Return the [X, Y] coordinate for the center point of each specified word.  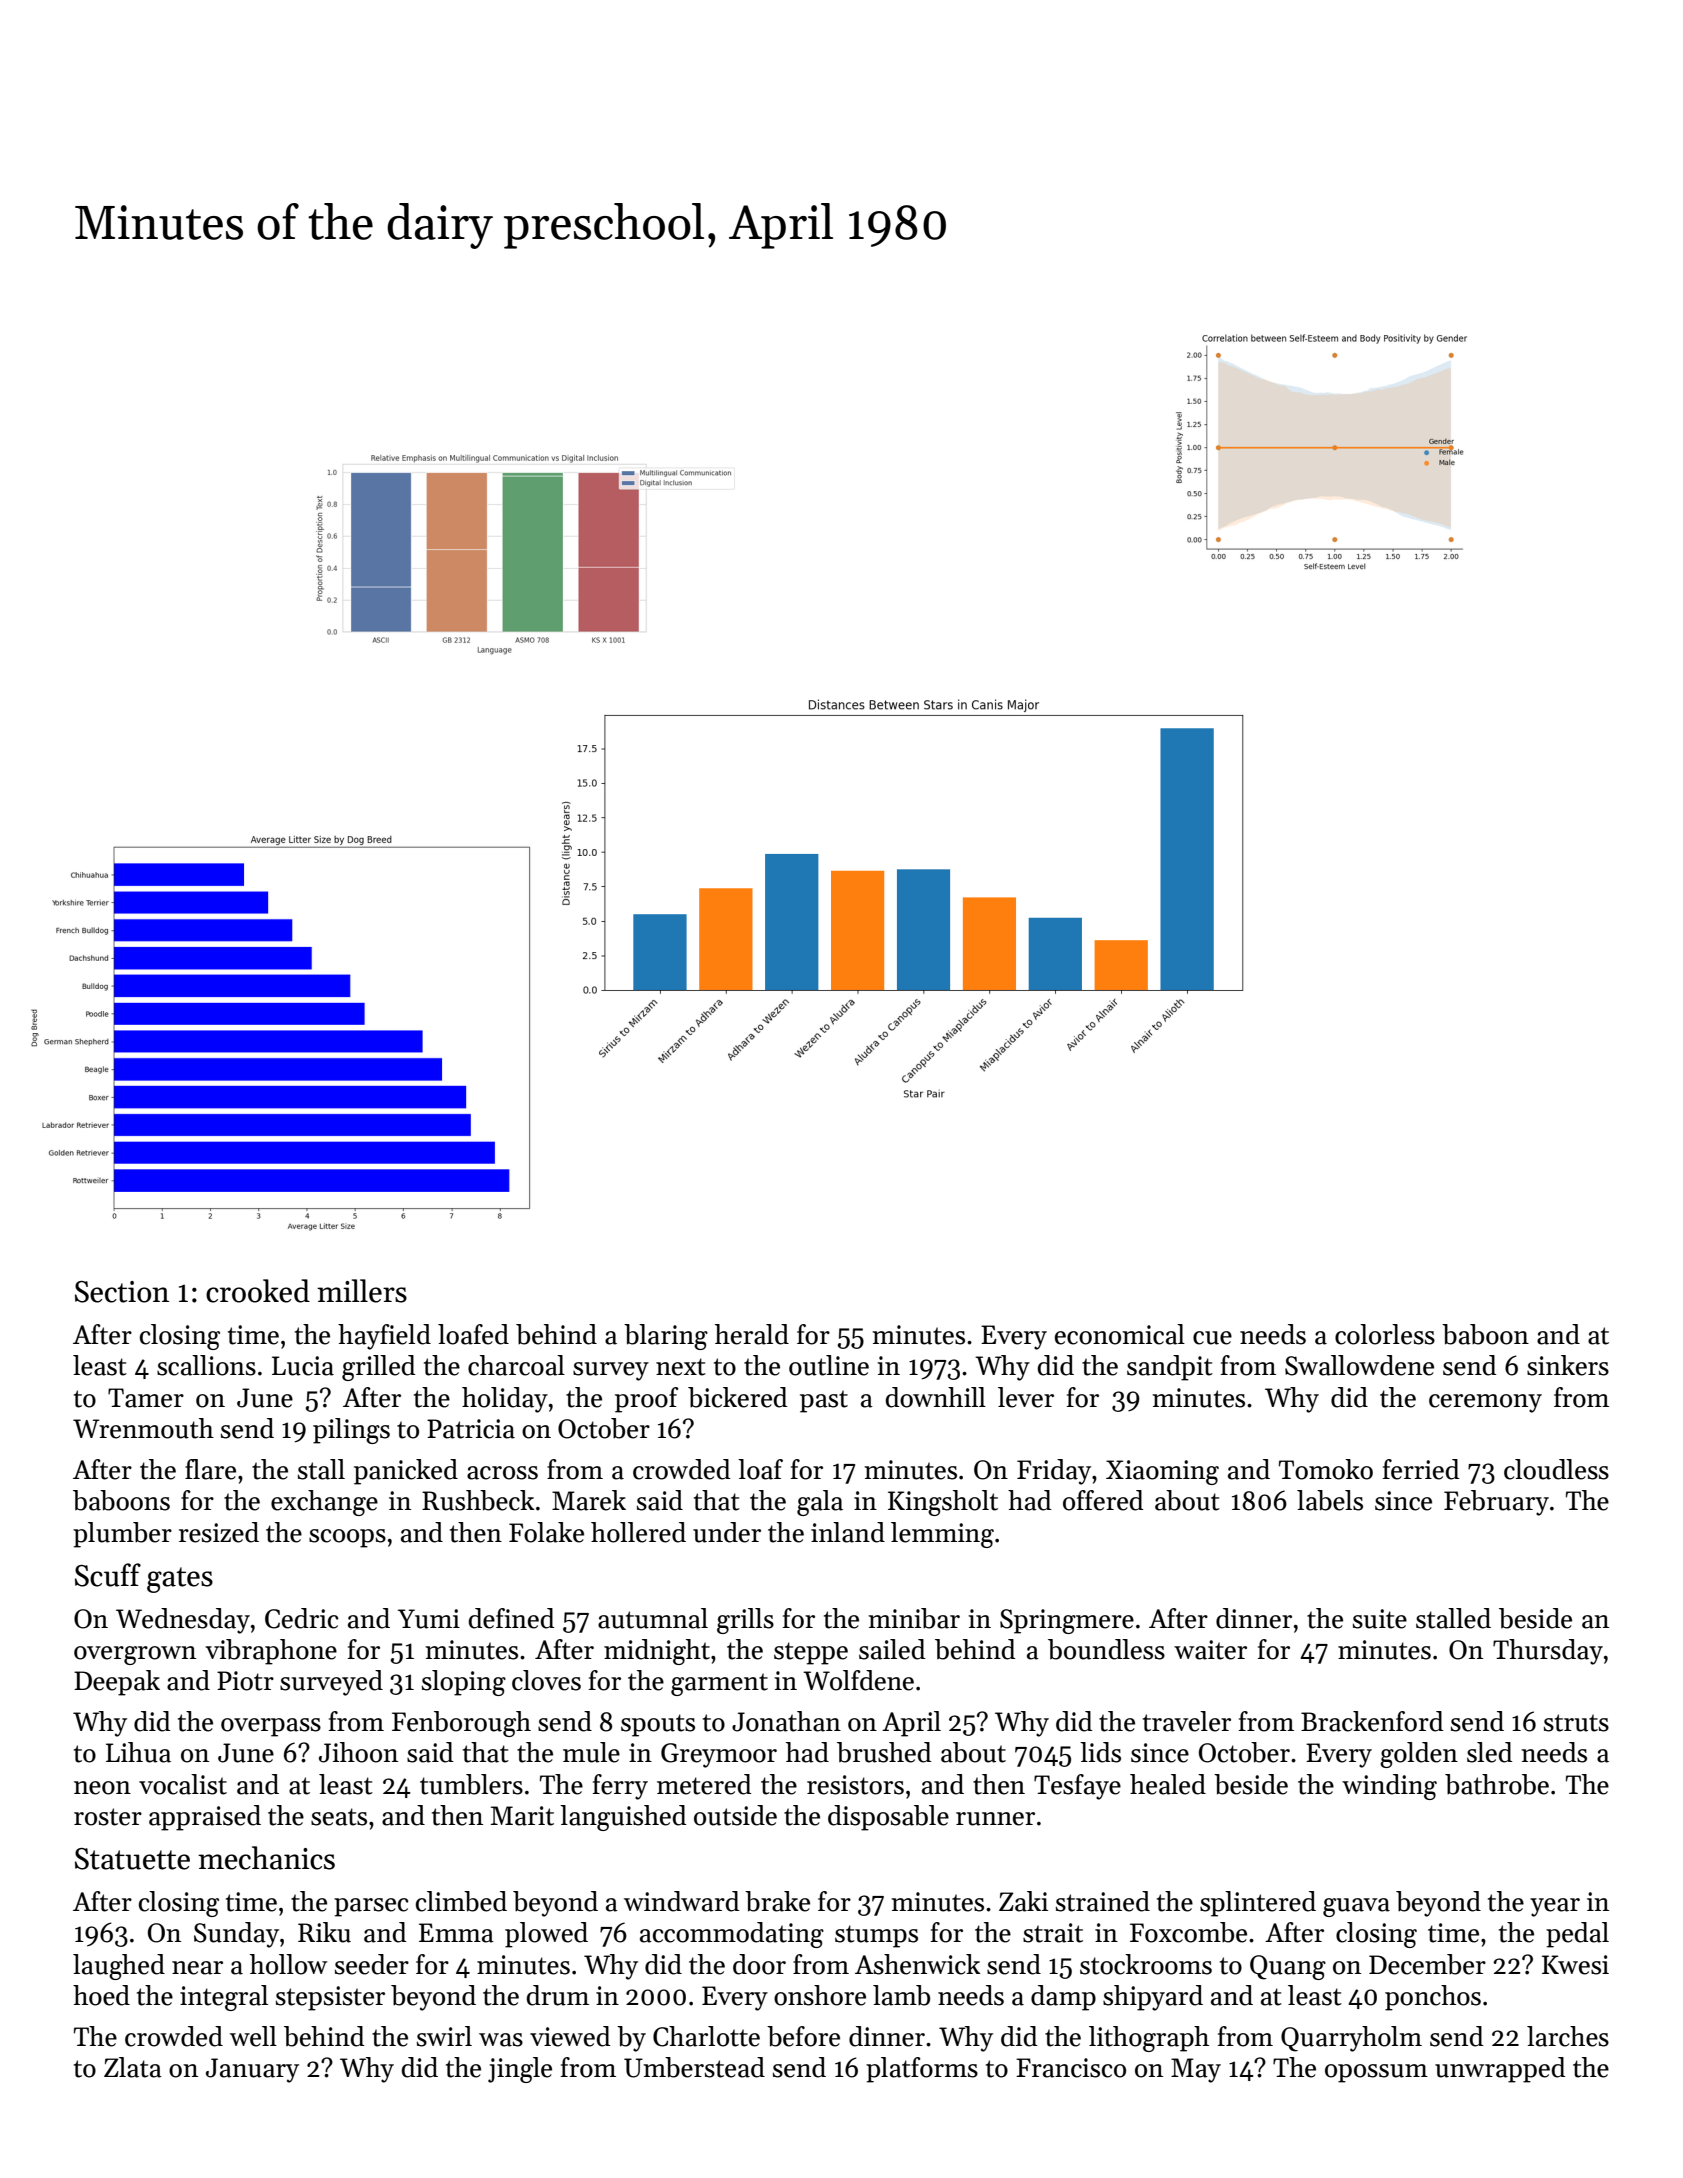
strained [1103, 1901]
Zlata [133, 2067]
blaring [666, 1337]
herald [752, 1334]
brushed [884, 1752]
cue [1212, 1338]
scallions [206, 1365]
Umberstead [694, 2067]
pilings [351, 1431]
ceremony [1485, 1403]
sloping [464, 1683]
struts [1576, 1723]
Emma [456, 1933]
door [759, 1964]
